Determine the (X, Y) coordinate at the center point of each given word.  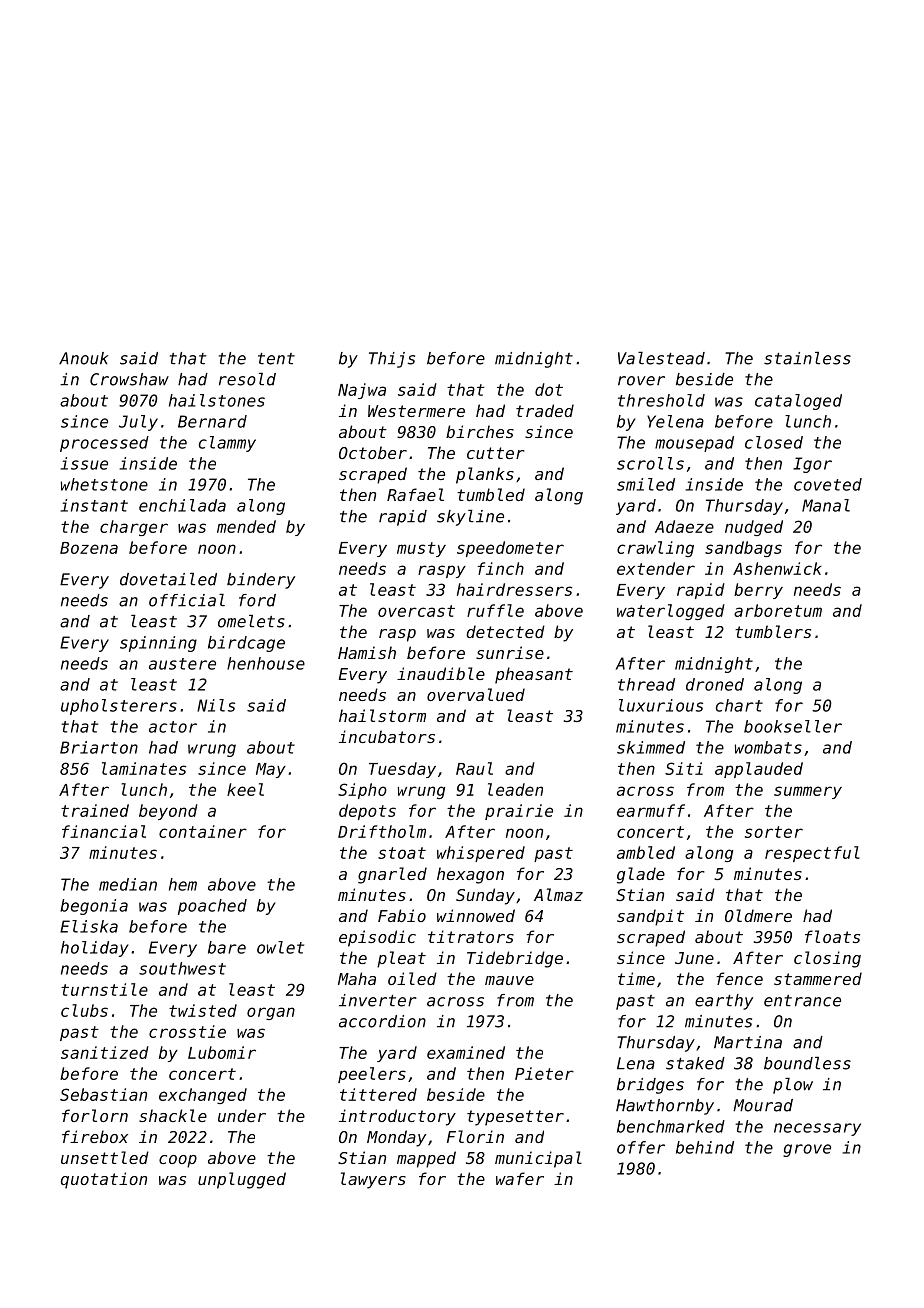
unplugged (242, 1180)
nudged (754, 528)
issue (84, 463)
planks (485, 475)
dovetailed (168, 579)
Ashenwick (777, 568)
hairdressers (514, 589)
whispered (481, 854)
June (694, 958)
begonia (94, 907)
